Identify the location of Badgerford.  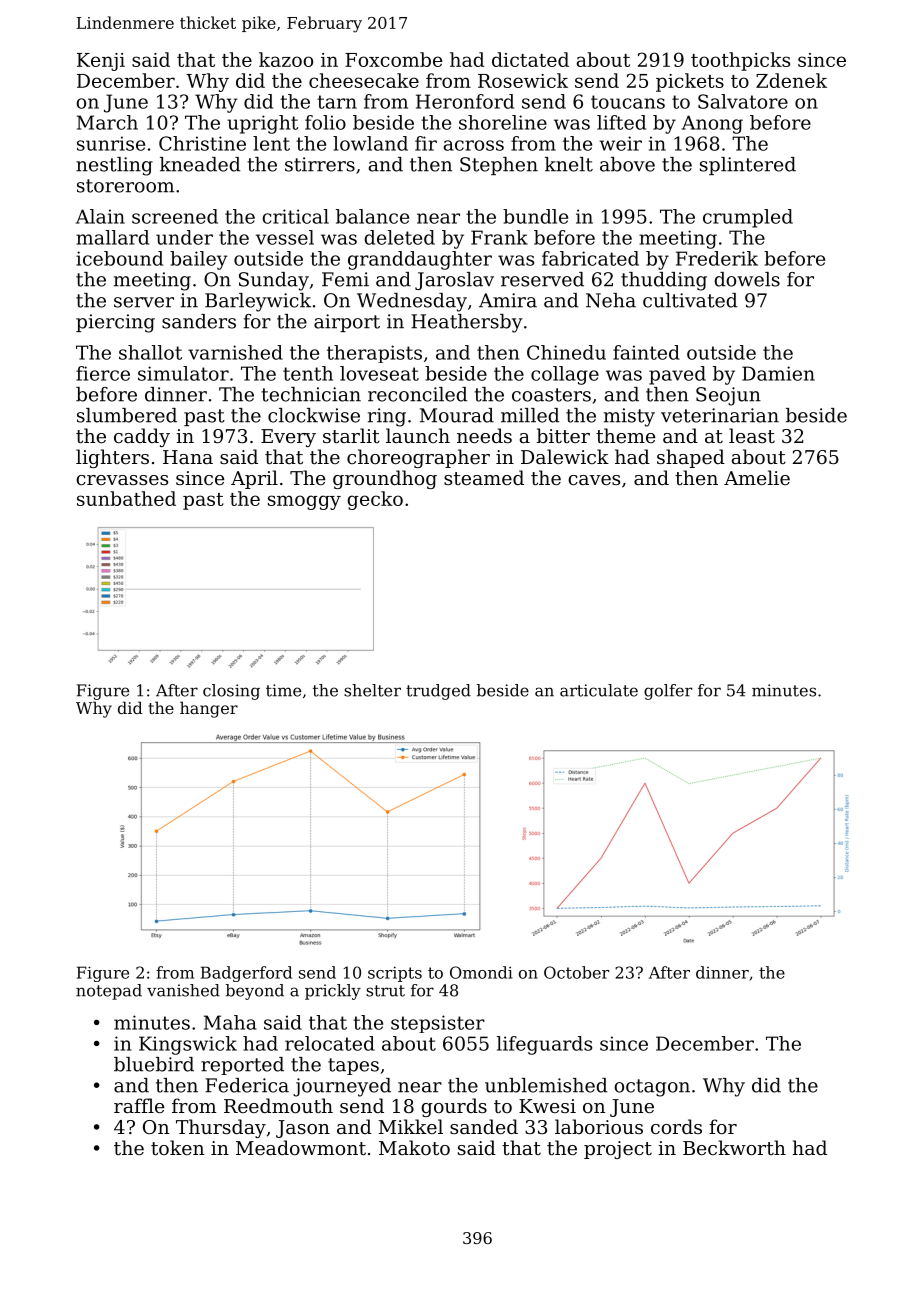
(246, 974).
